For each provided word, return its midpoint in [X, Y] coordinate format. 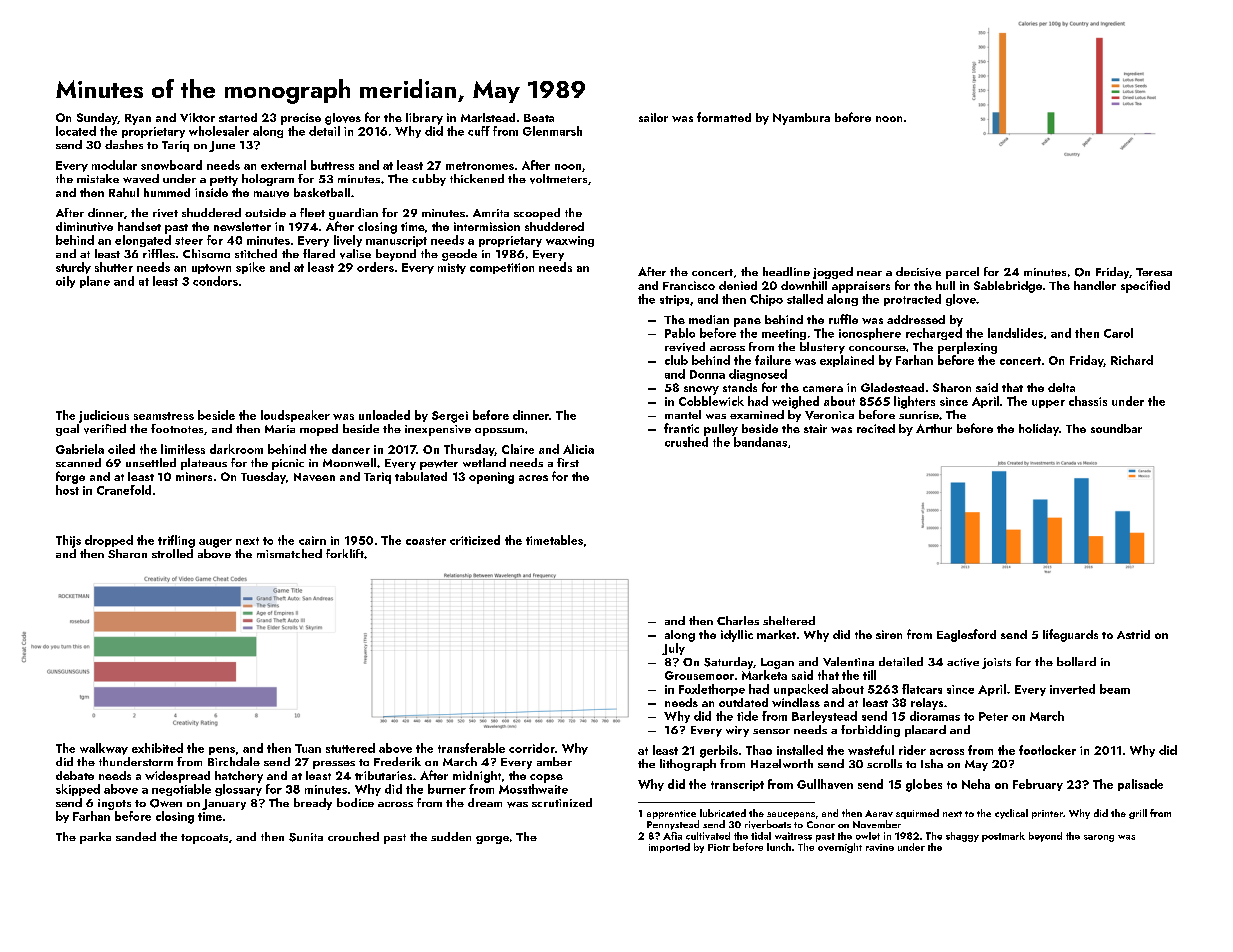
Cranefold [124, 490]
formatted [724, 117]
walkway [104, 749]
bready [313, 804]
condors [215, 281]
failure [773, 360]
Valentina [848, 661]
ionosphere [870, 334]
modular [114, 165]
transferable [471, 748]
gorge [492, 840]
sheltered [789, 620]
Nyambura [801, 119]
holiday [1039, 430]
